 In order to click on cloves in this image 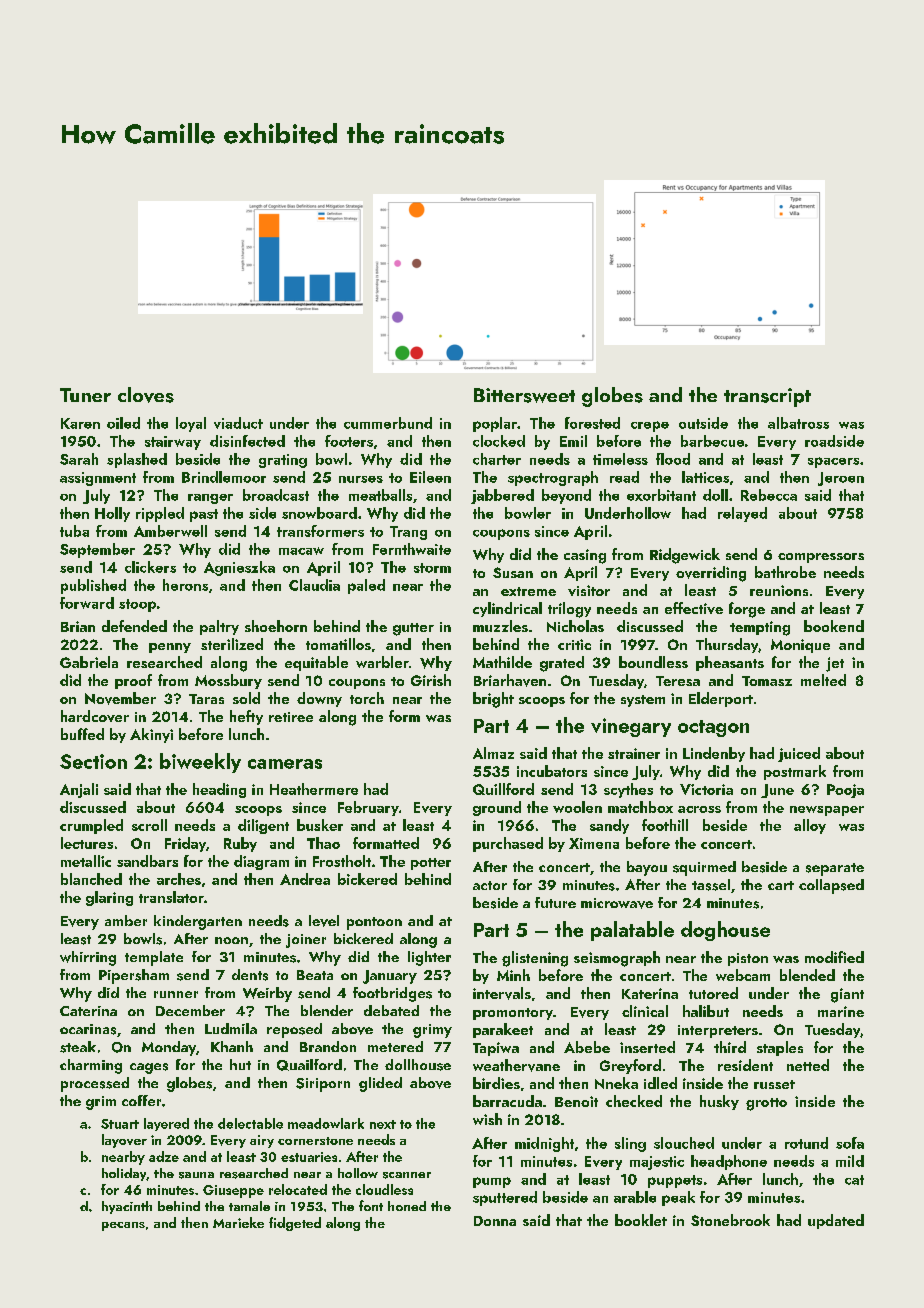, I will do `click(146, 395)`.
